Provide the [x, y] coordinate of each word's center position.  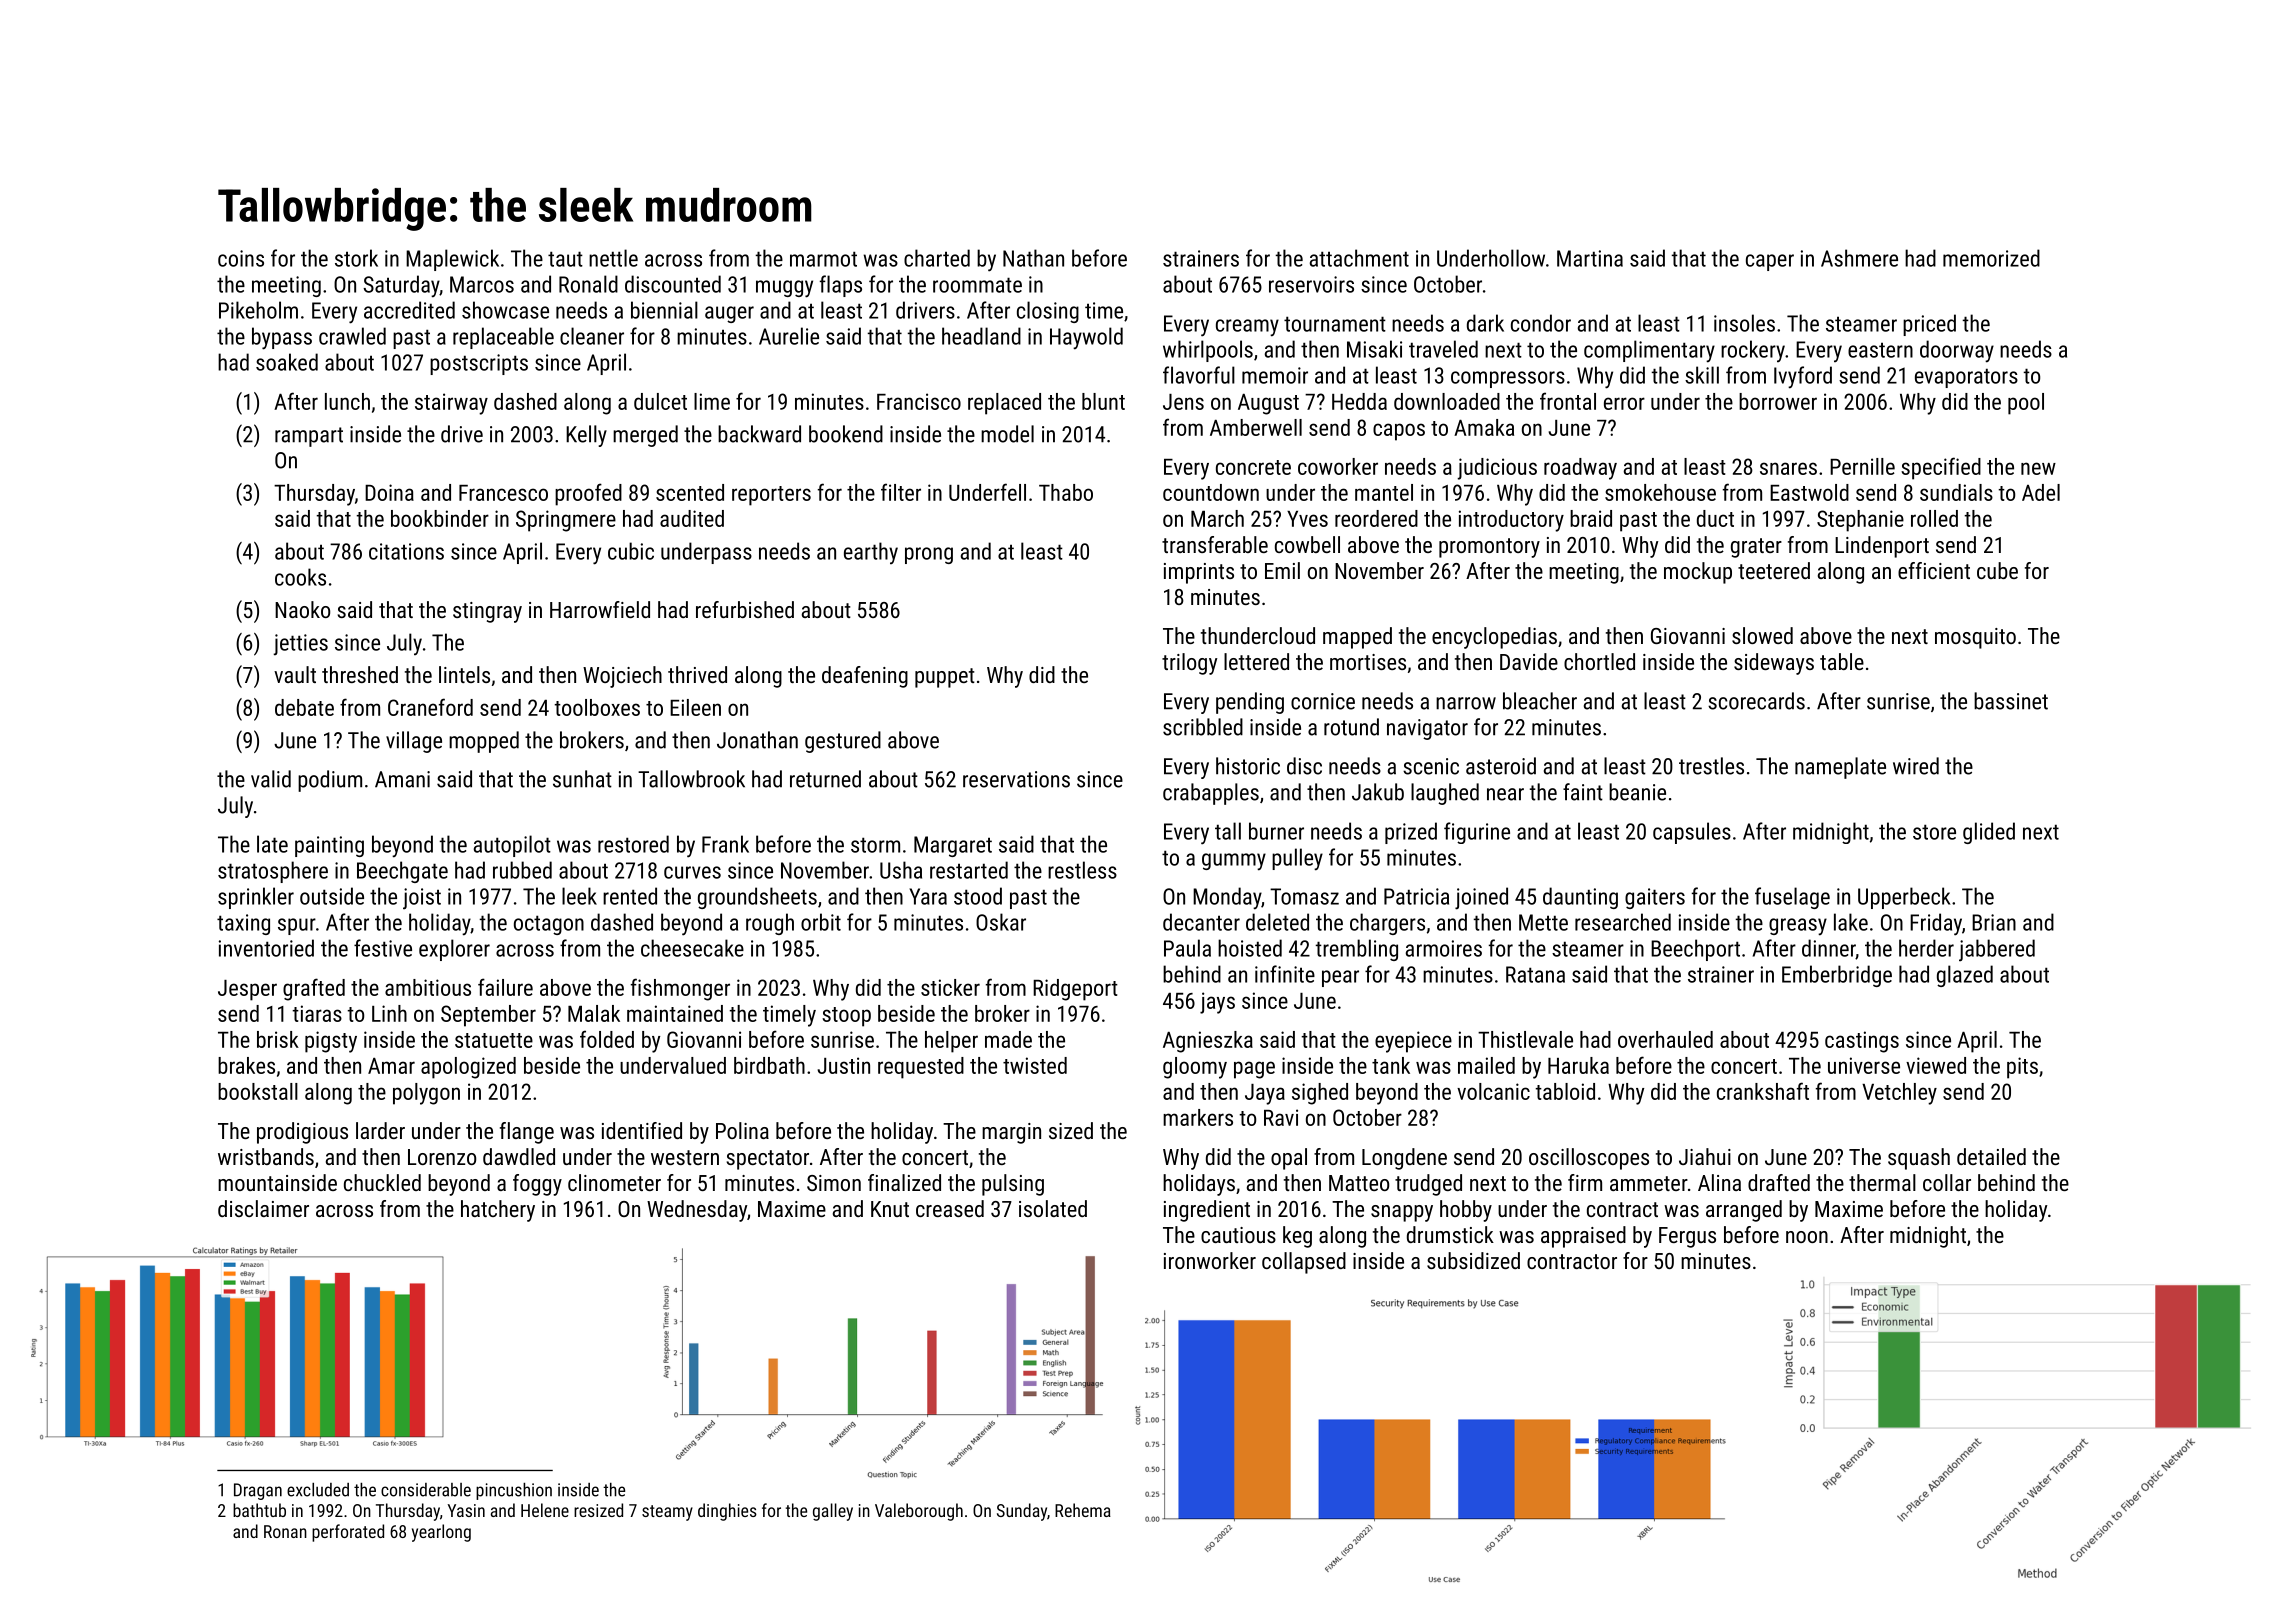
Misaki [1374, 349]
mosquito [1975, 638]
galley [833, 1512]
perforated [348, 1533]
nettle [613, 258]
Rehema [1083, 1510]
